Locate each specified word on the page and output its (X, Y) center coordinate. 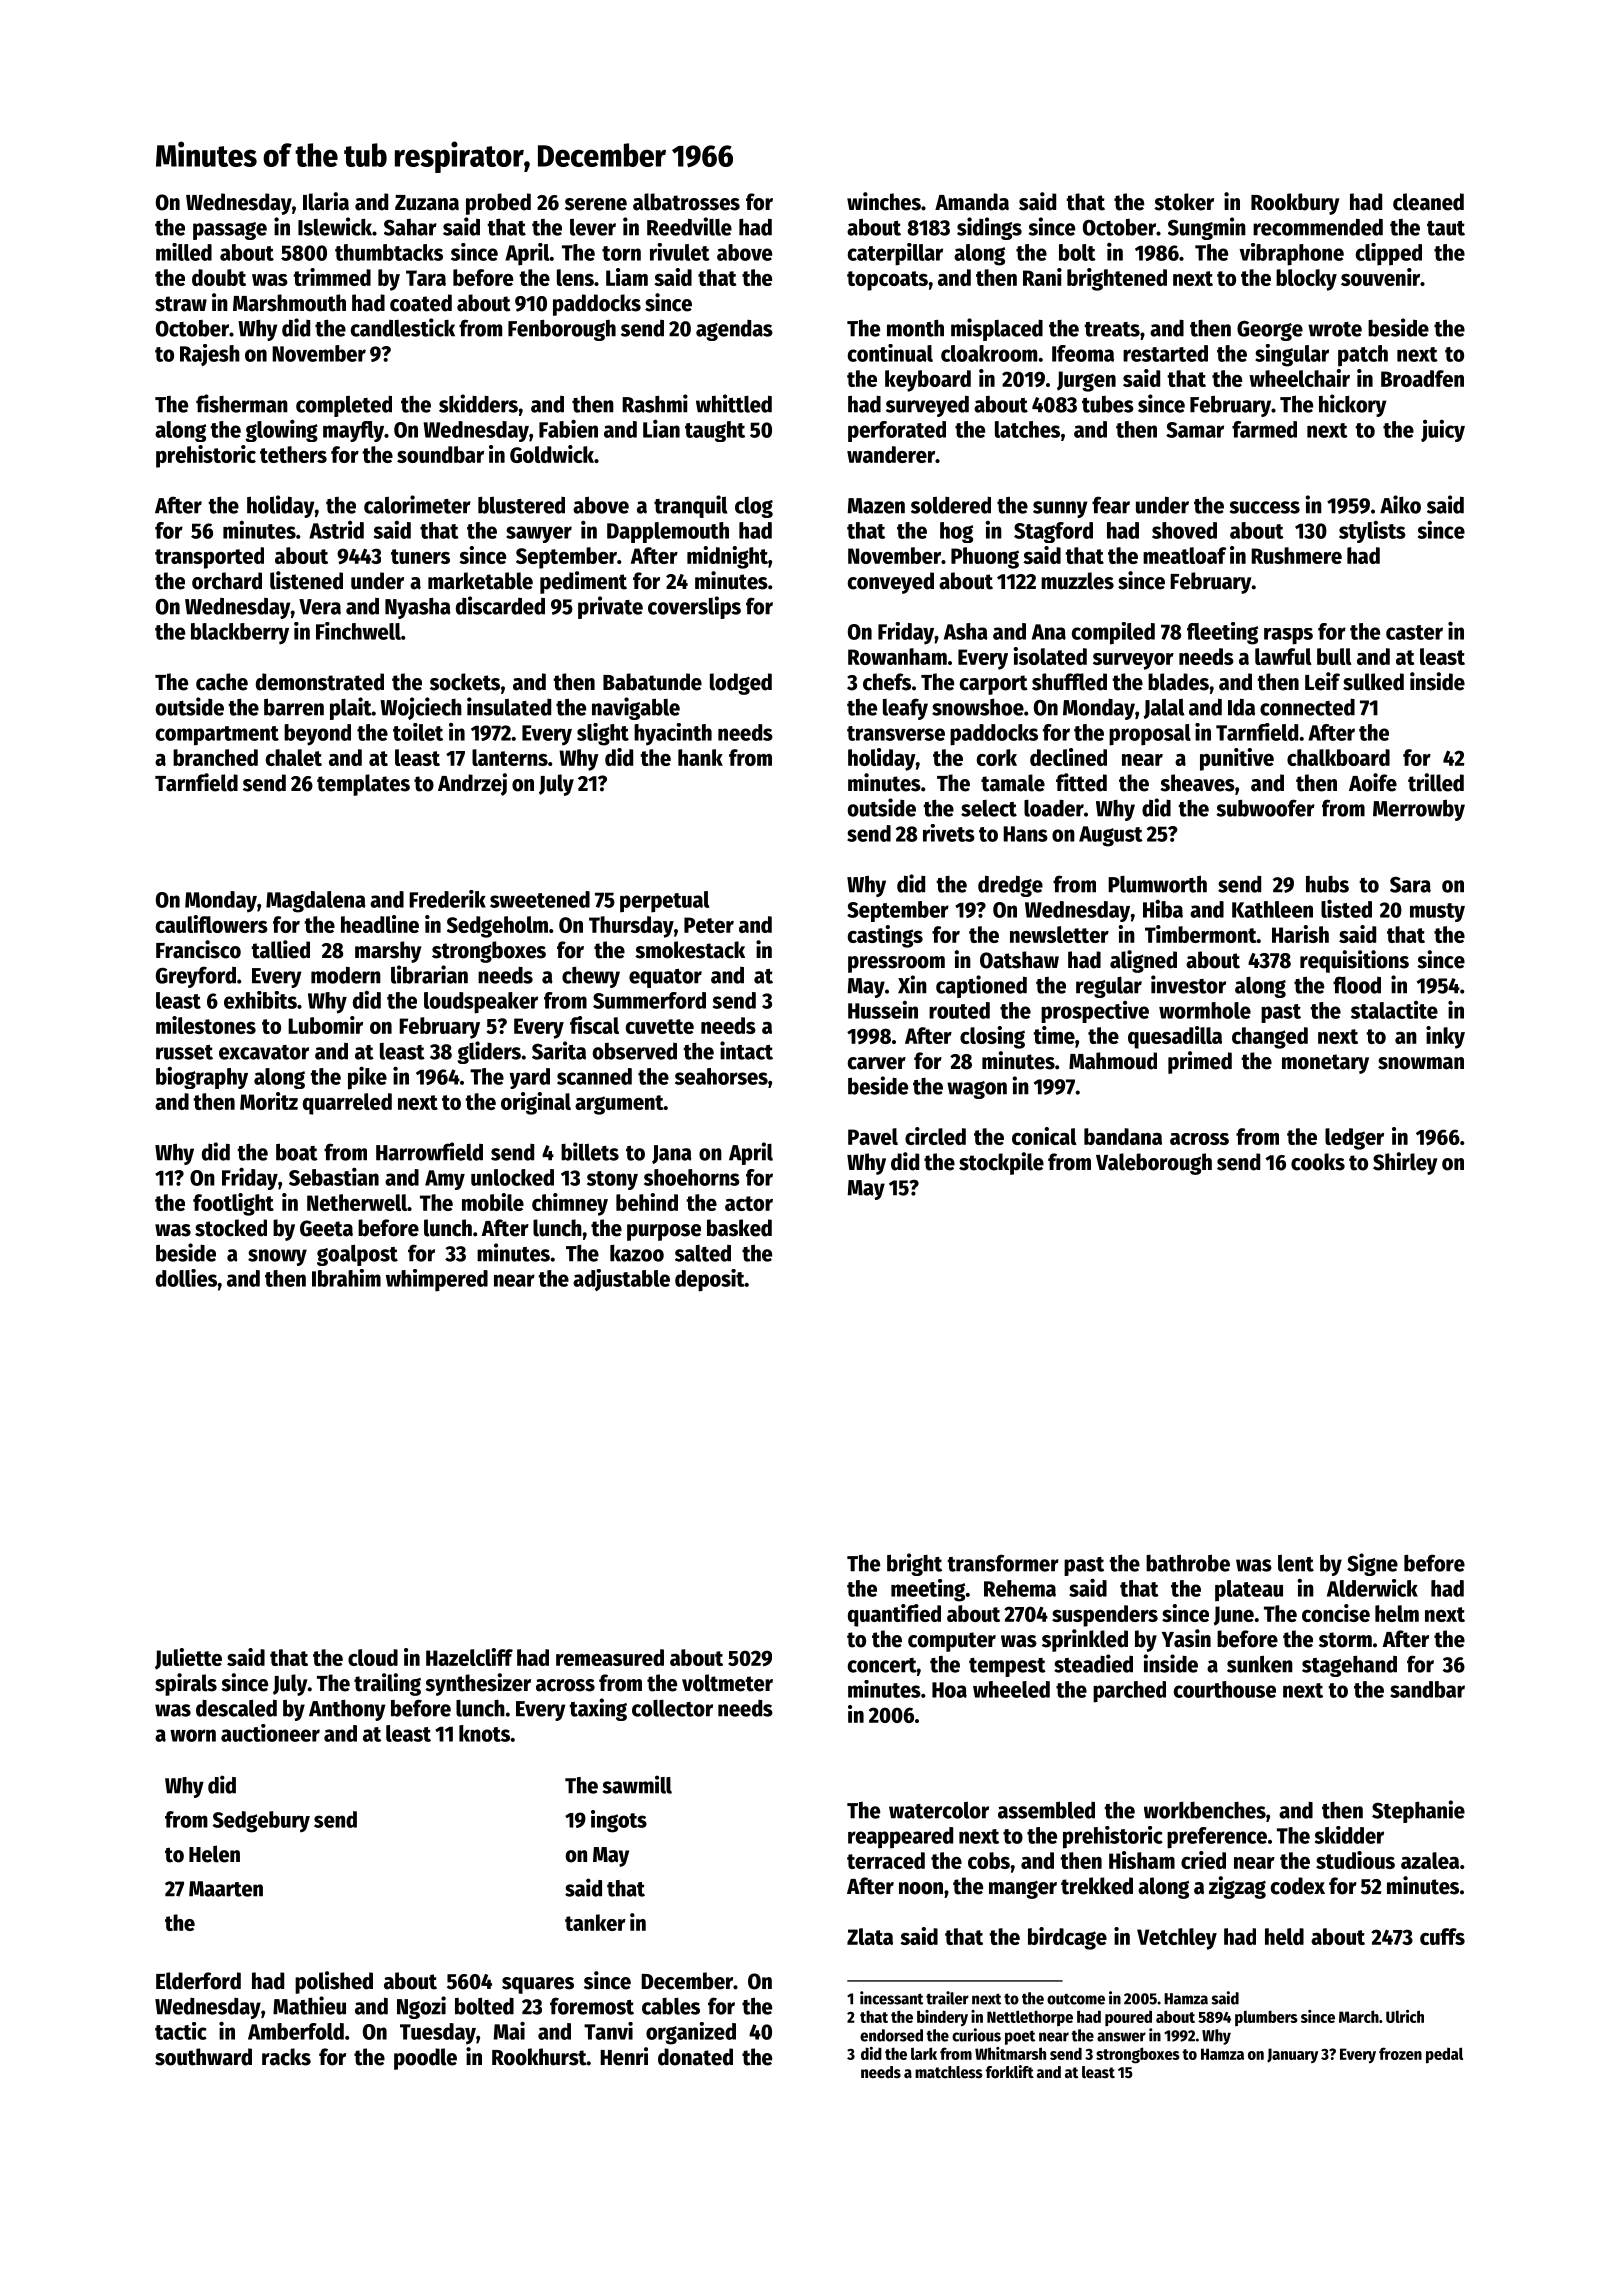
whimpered (437, 1280)
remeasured (610, 1657)
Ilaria (326, 201)
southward (203, 2057)
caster (1414, 632)
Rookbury (1295, 204)
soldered (951, 505)
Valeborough (1154, 1164)
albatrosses (686, 202)
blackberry (240, 634)
